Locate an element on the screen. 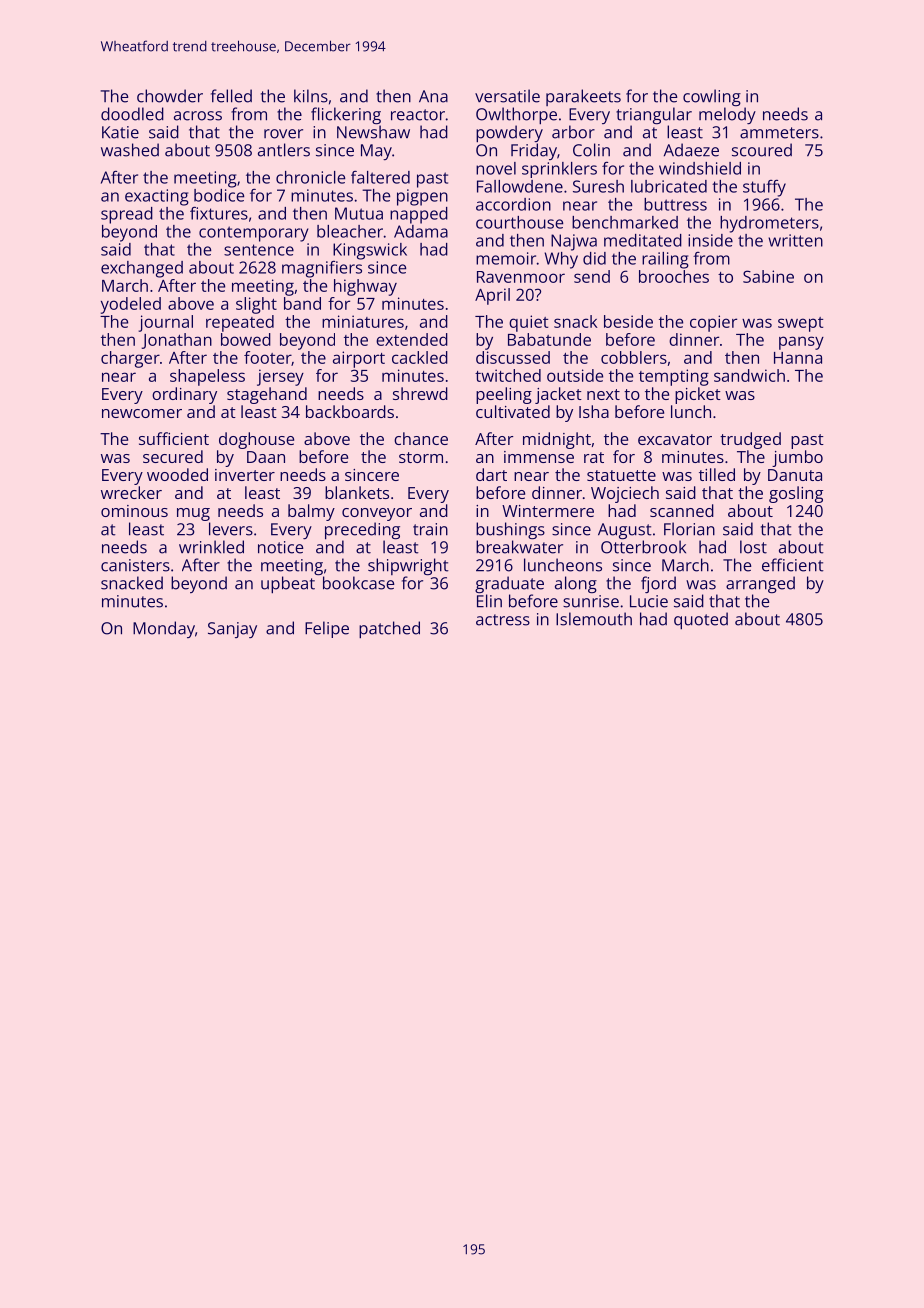 This screenshot has width=924, height=1308. patched is located at coordinates (389, 629).
